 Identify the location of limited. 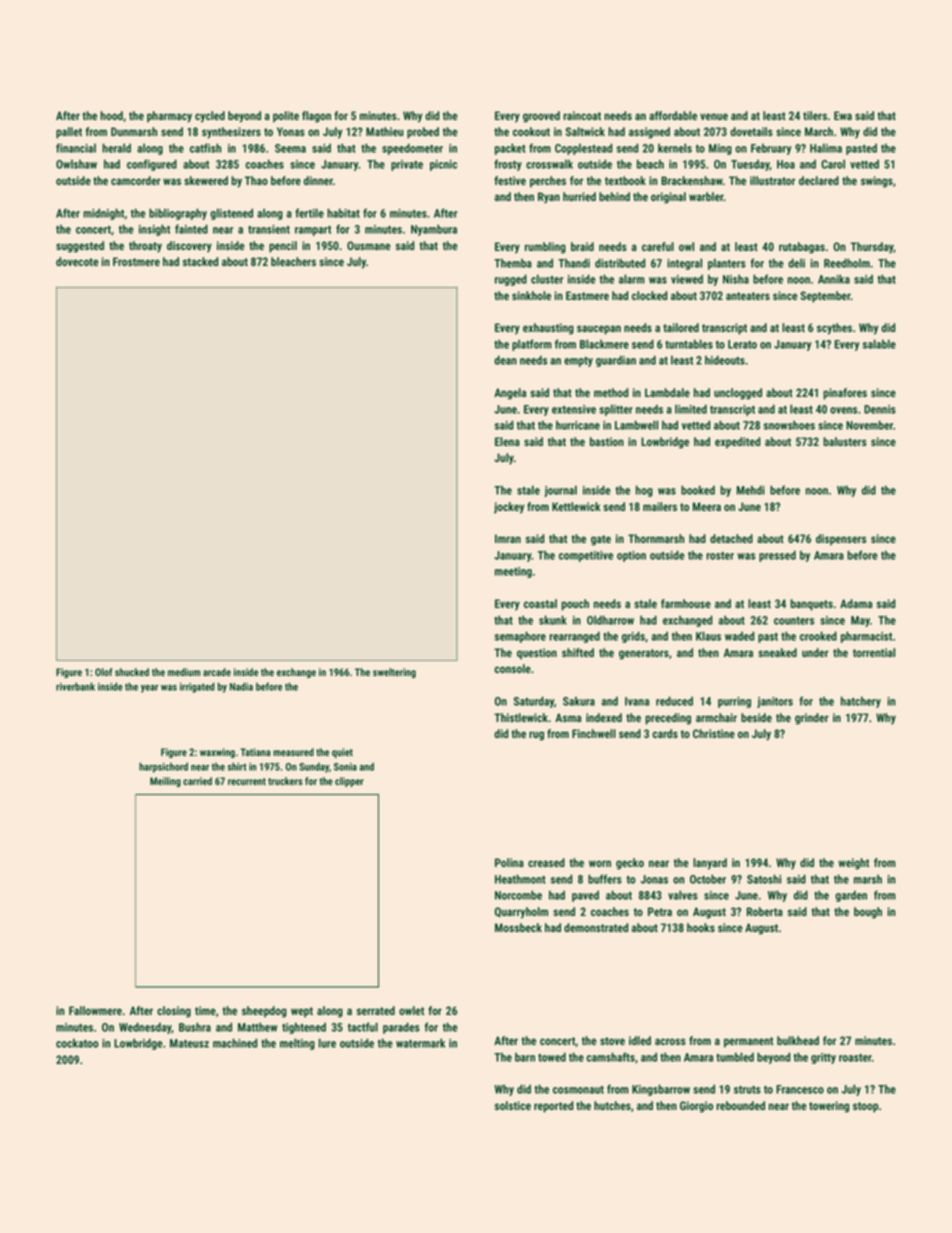
(691, 409).
